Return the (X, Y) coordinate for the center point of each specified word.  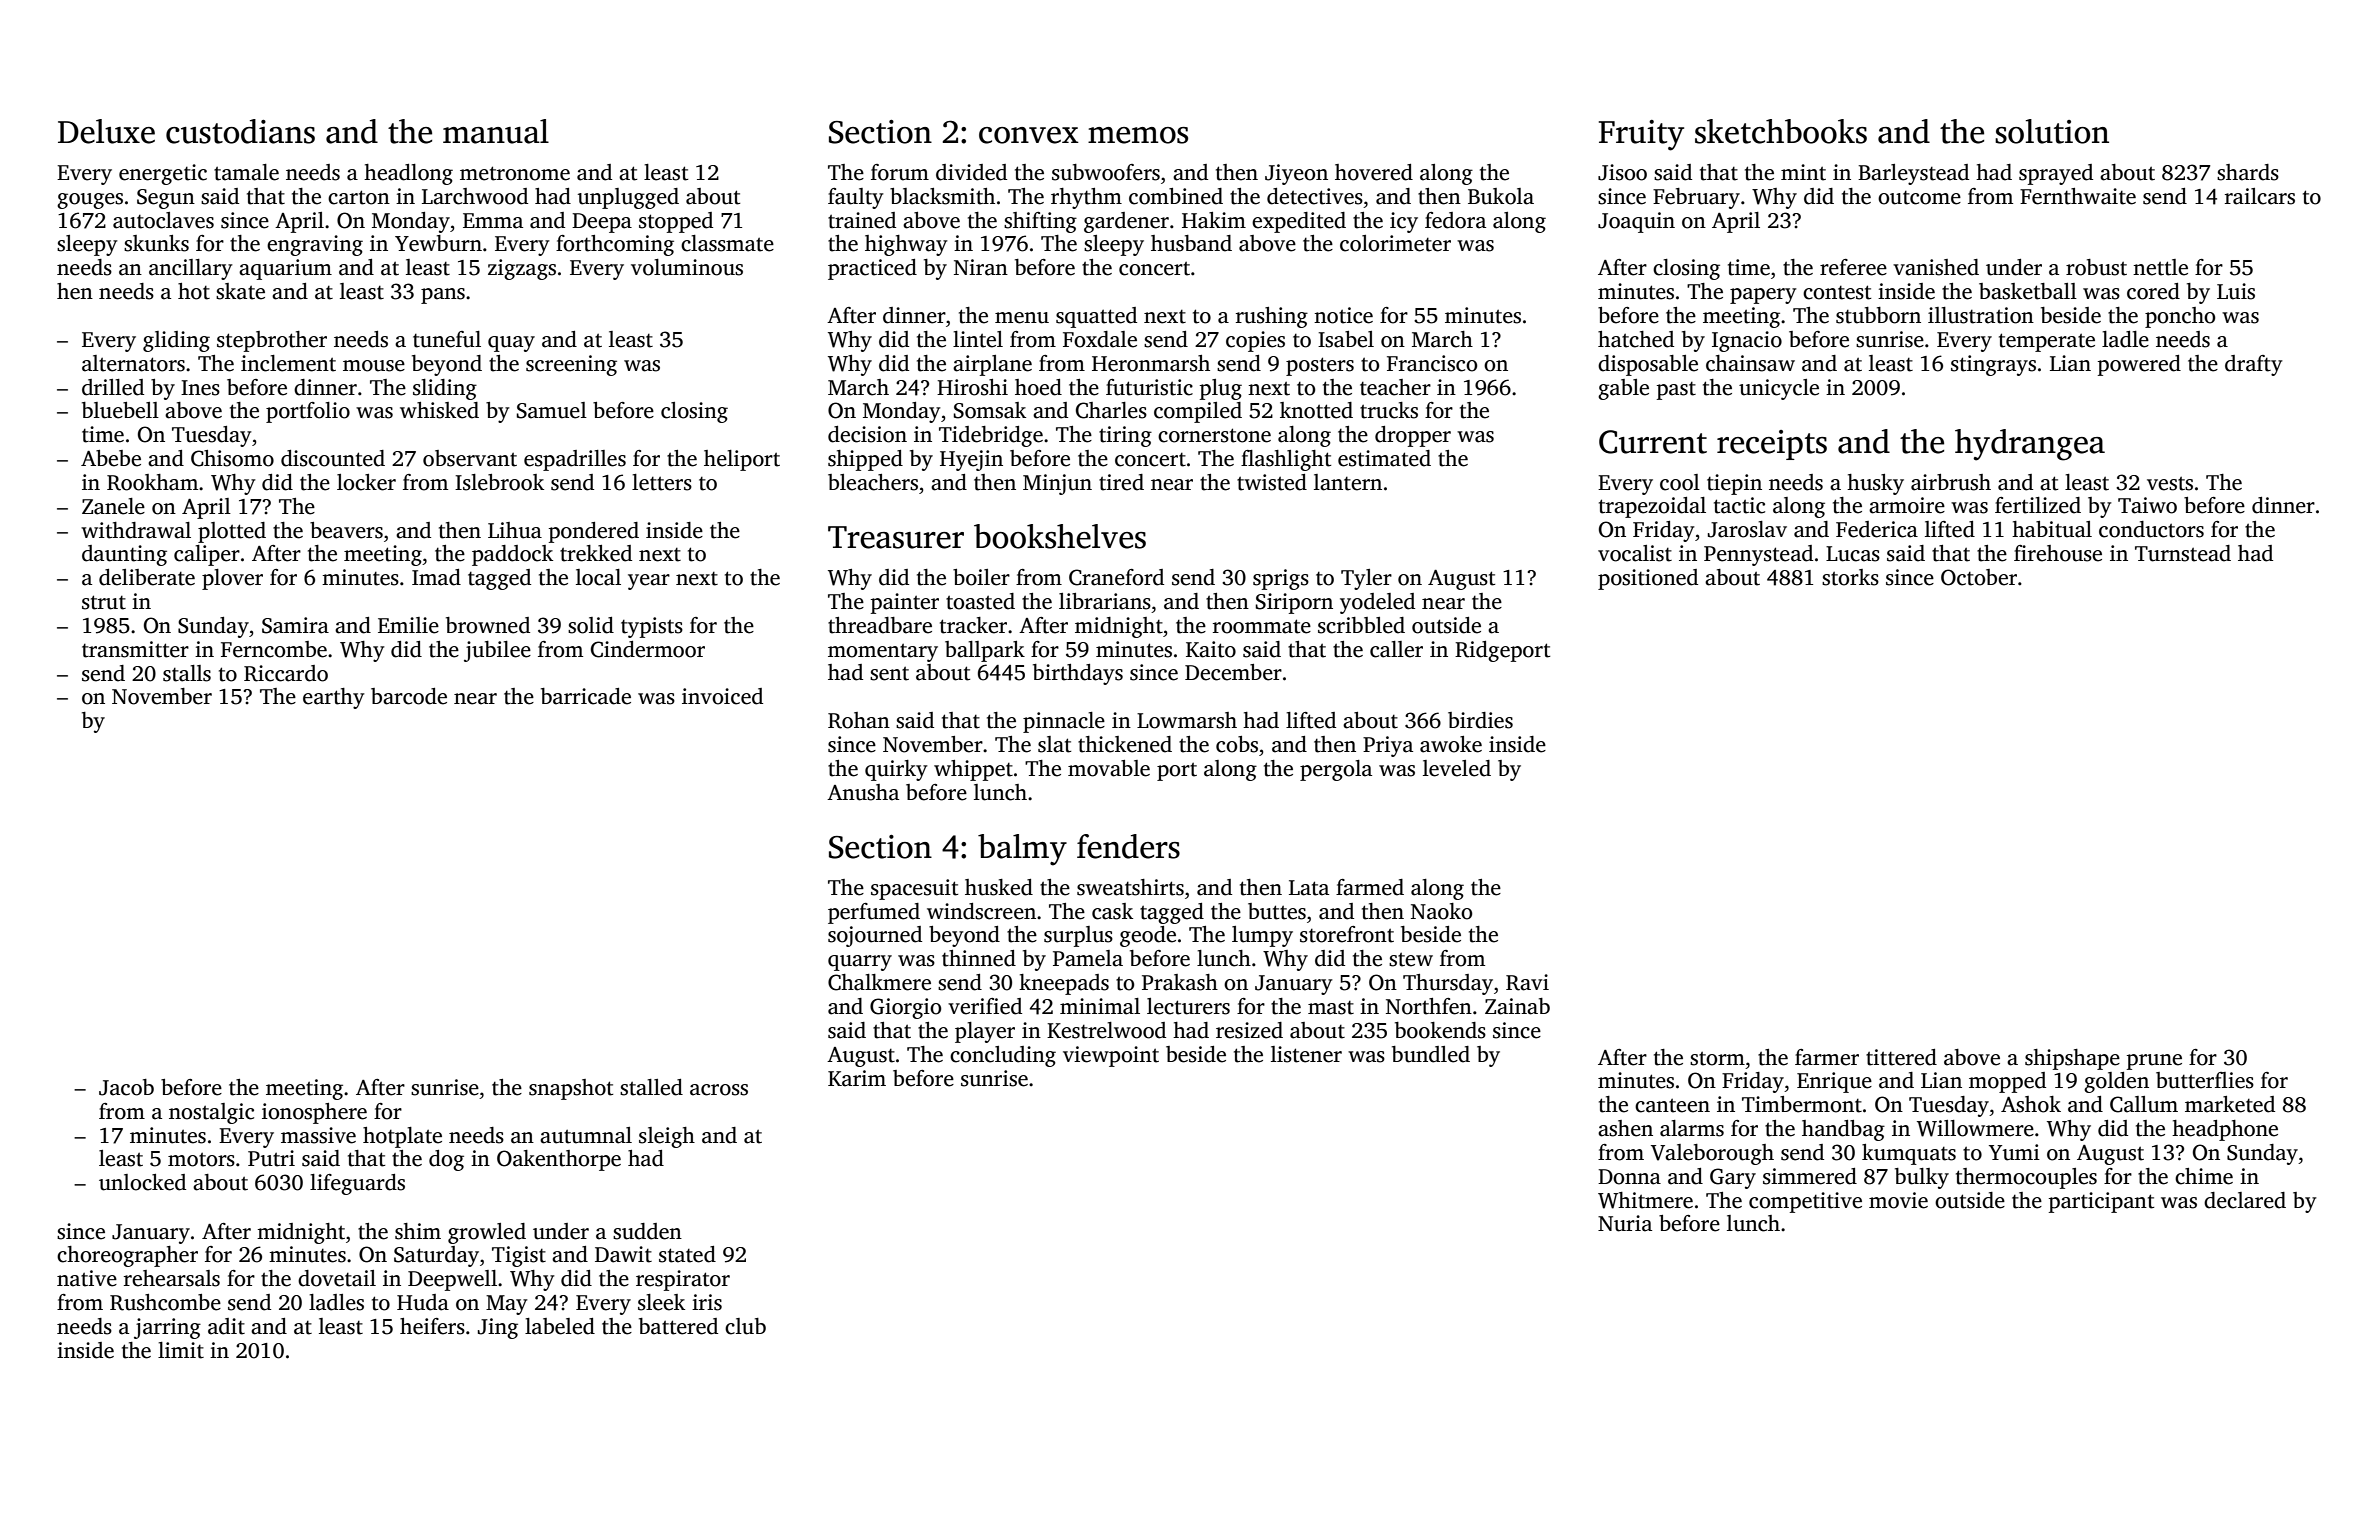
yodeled (1377, 603)
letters (662, 482)
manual (496, 131)
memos (1138, 135)
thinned (979, 958)
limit (181, 1350)
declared (2245, 1200)
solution (2052, 131)
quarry (860, 963)
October (1979, 577)
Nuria (1625, 1223)
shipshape (2072, 1059)
